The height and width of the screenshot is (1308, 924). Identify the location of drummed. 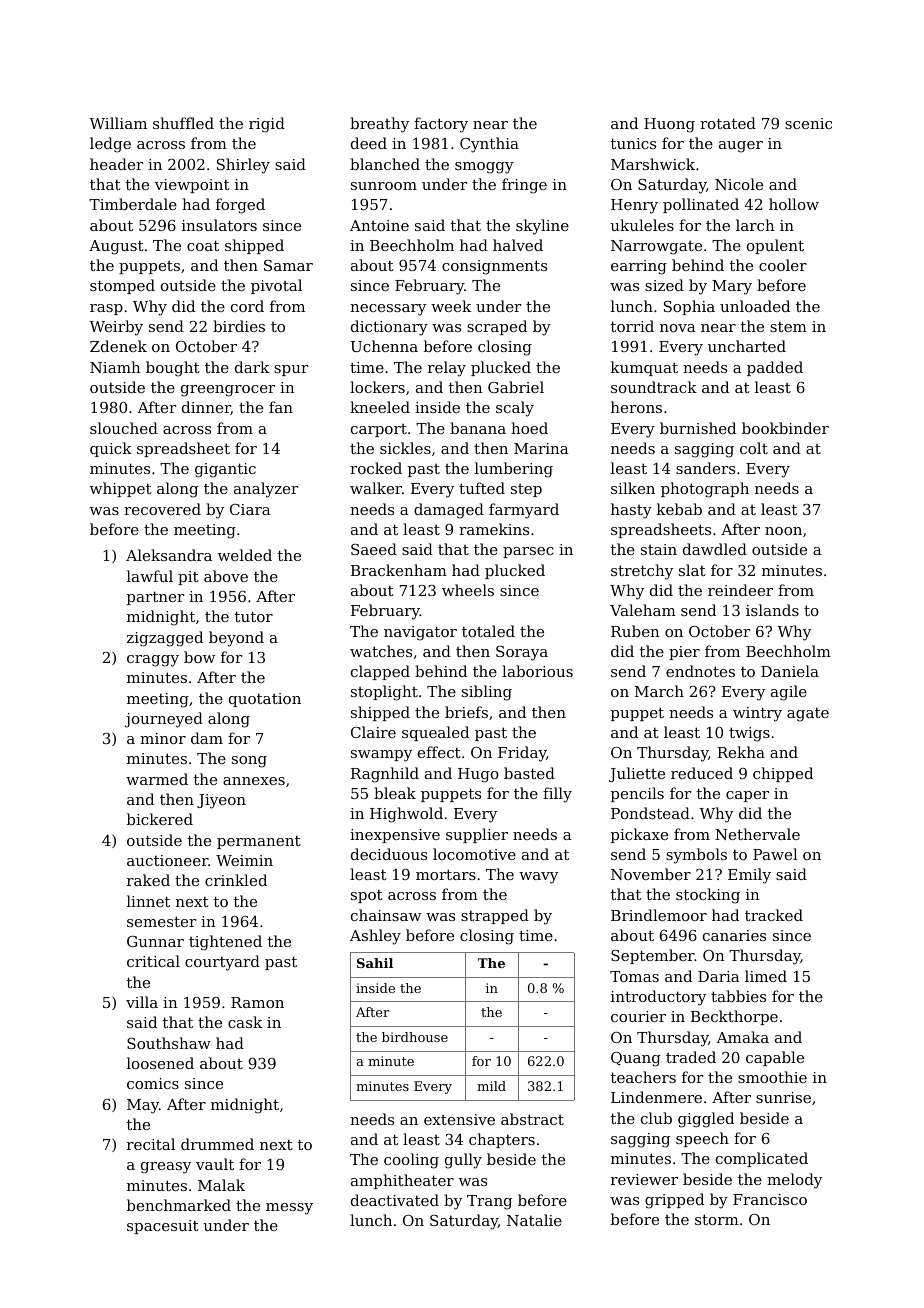
(217, 1144).
